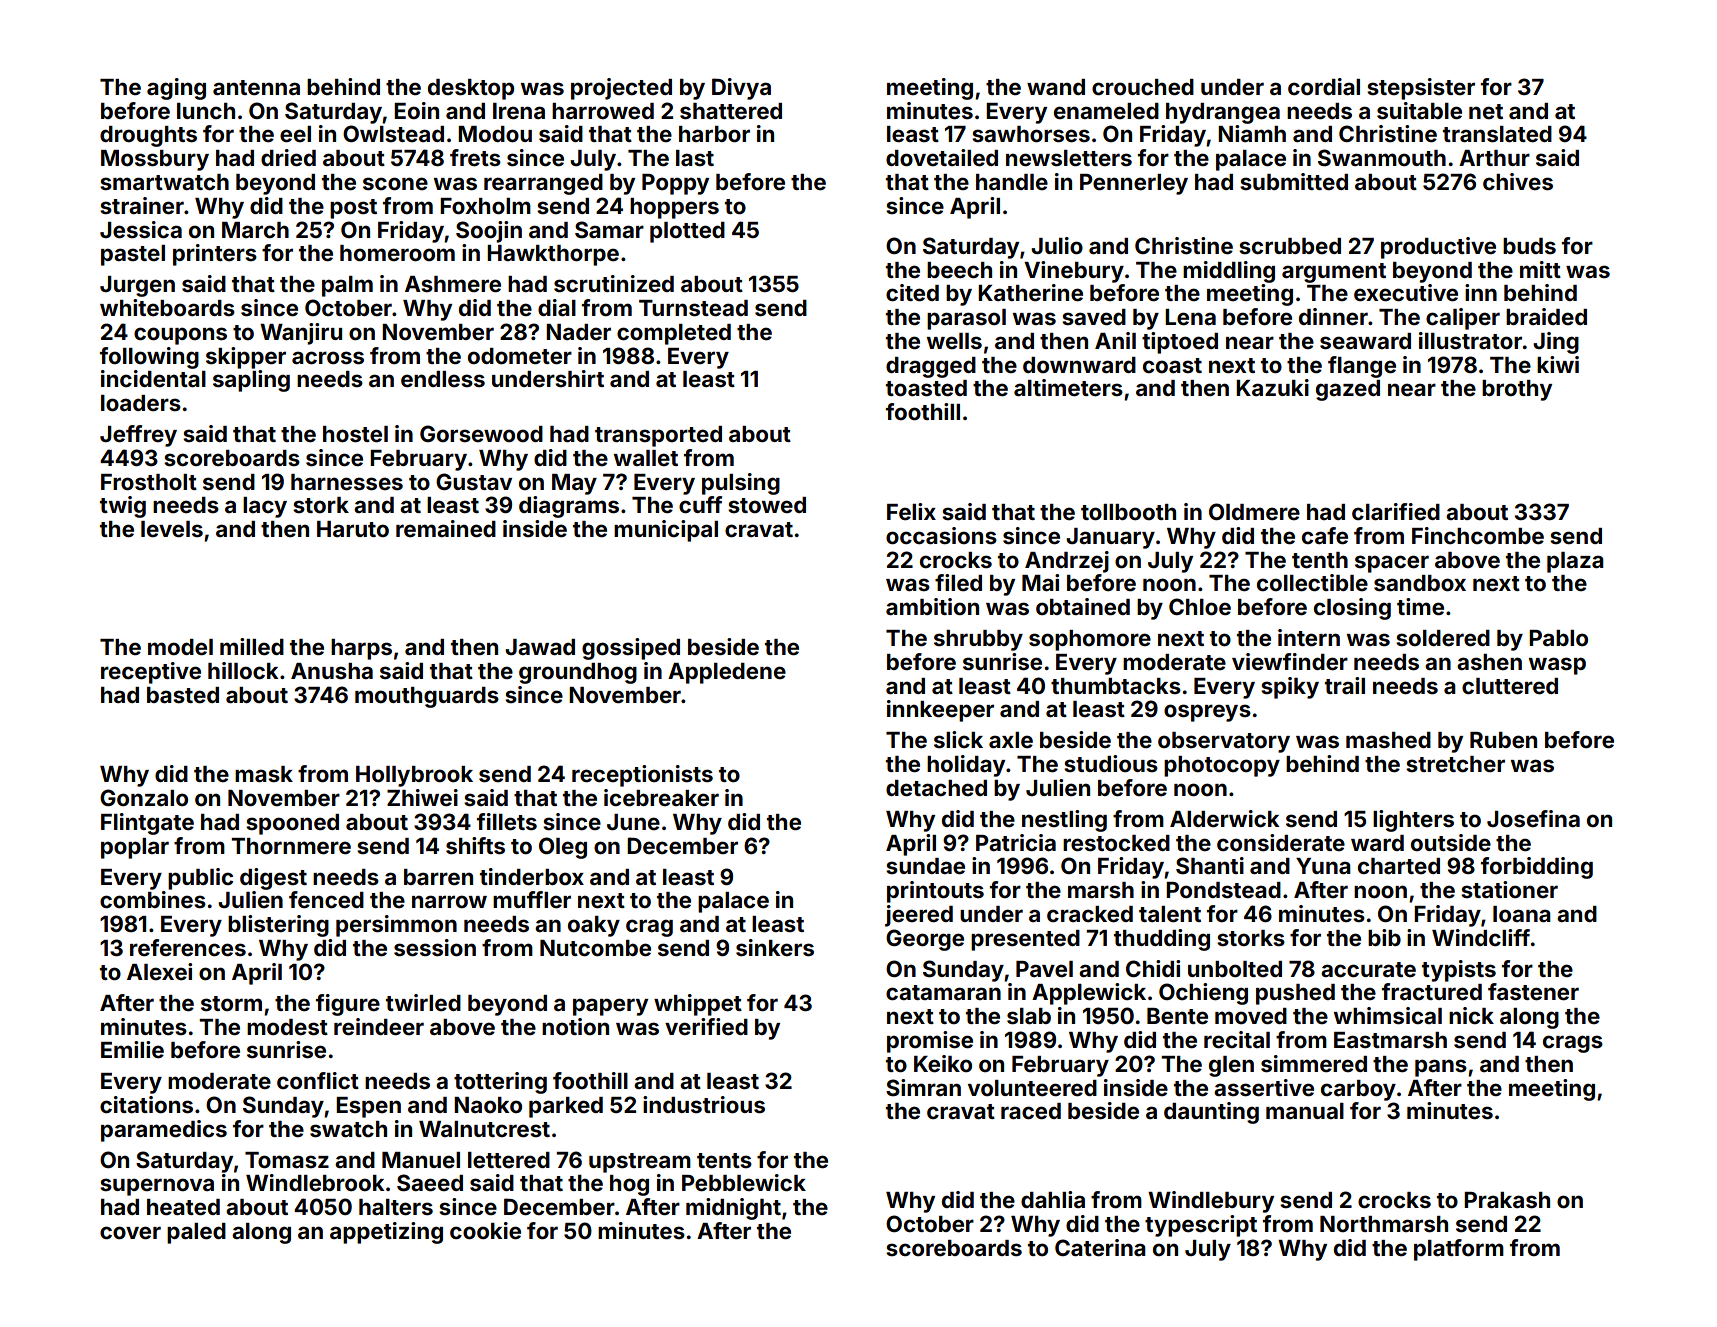 Image resolution: width=1717 pixels, height=1327 pixels. I want to click on groundhog, so click(578, 673).
